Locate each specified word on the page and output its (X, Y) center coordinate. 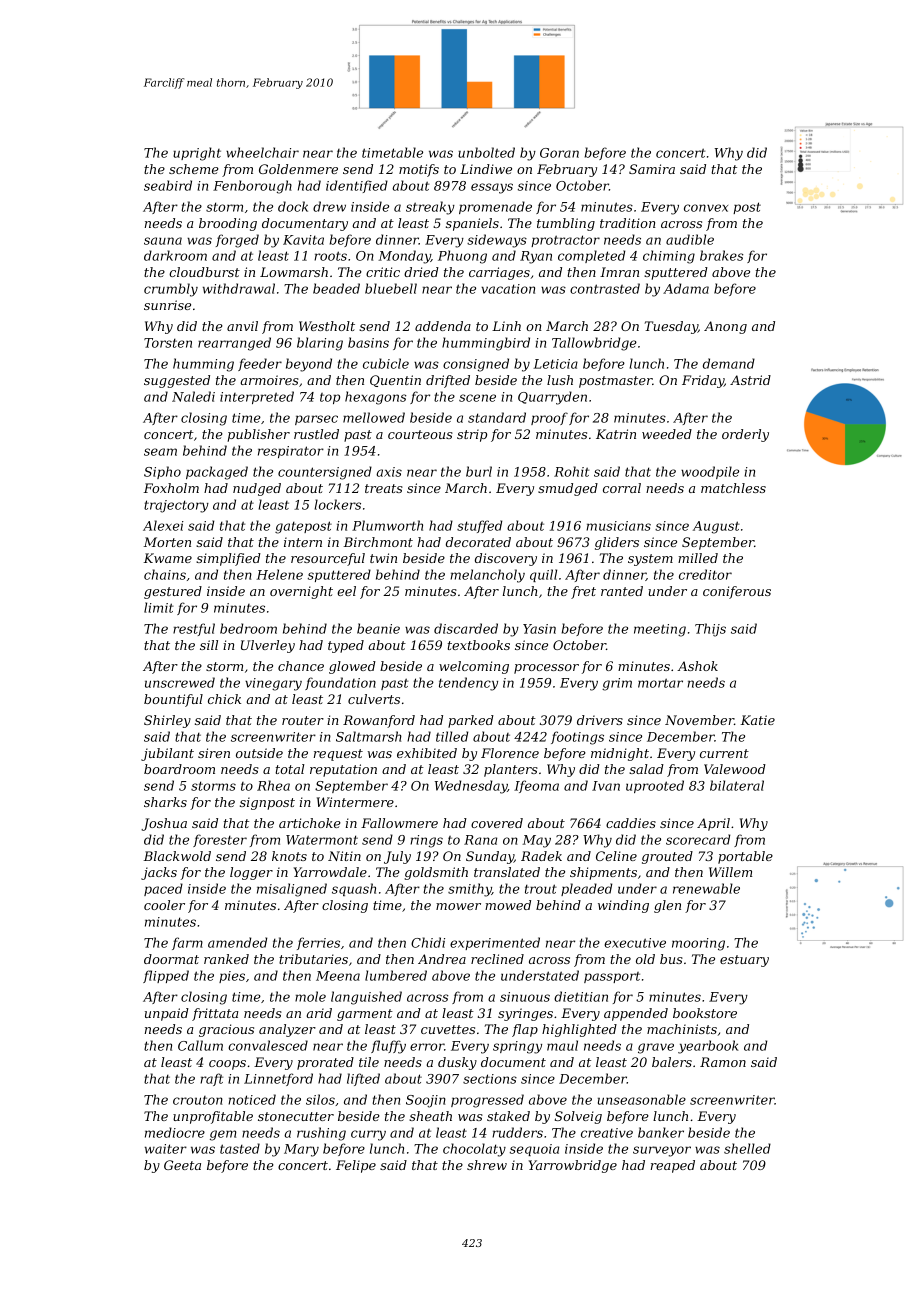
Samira (652, 169)
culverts (374, 699)
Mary (301, 1150)
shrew (487, 1165)
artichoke (310, 823)
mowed (508, 905)
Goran (559, 153)
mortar (660, 683)
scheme (194, 169)
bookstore (705, 1013)
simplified (228, 559)
